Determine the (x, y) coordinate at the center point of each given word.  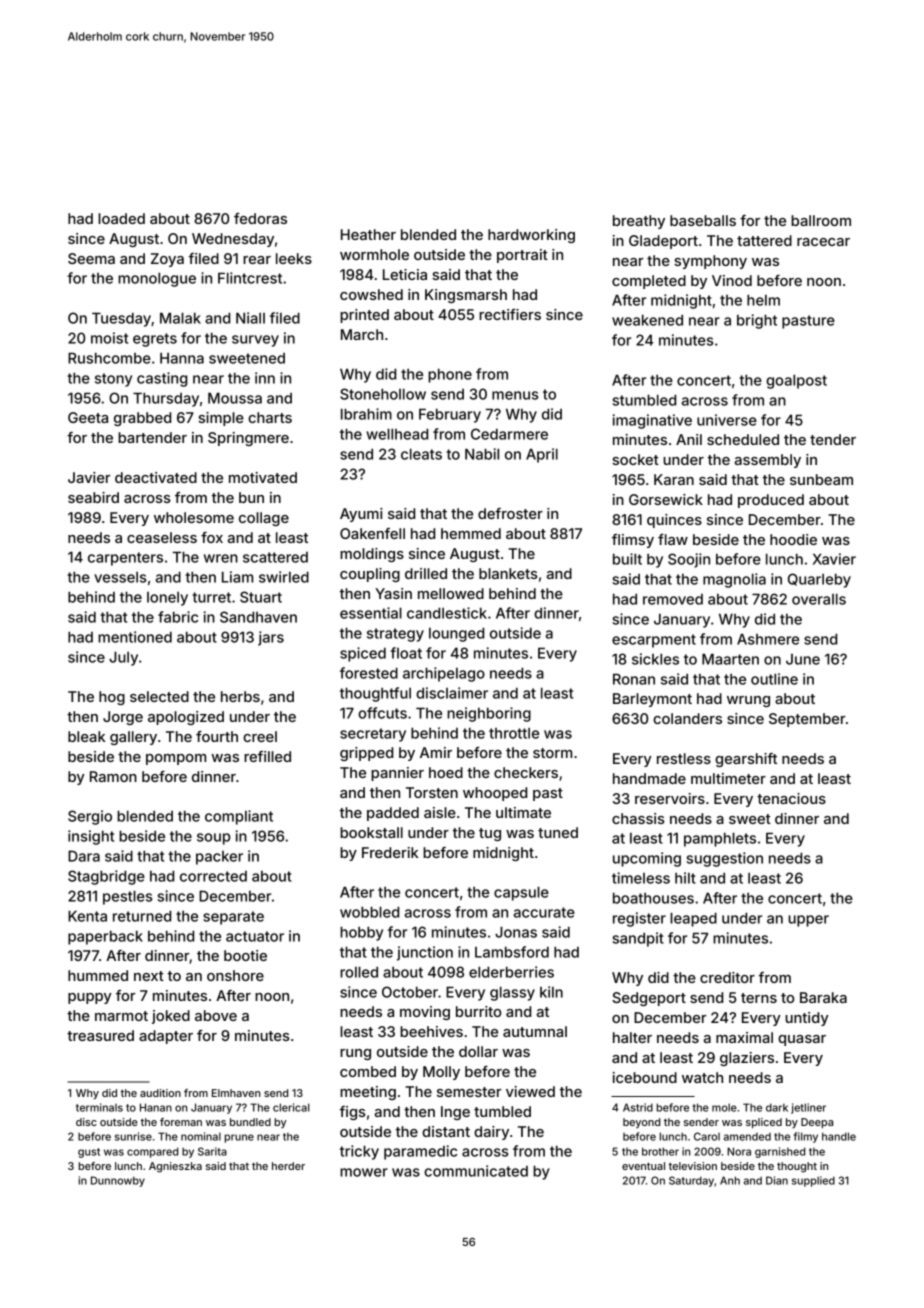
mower (364, 1172)
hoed (446, 772)
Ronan (634, 679)
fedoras (260, 218)
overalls (819, 599)
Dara (84, 856)
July (123, 658)
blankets (508, 573)
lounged (456, 634)
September (807, 720)
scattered (275, 557)
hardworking (531, 236)
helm (763, 300)
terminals (99, 1107)
